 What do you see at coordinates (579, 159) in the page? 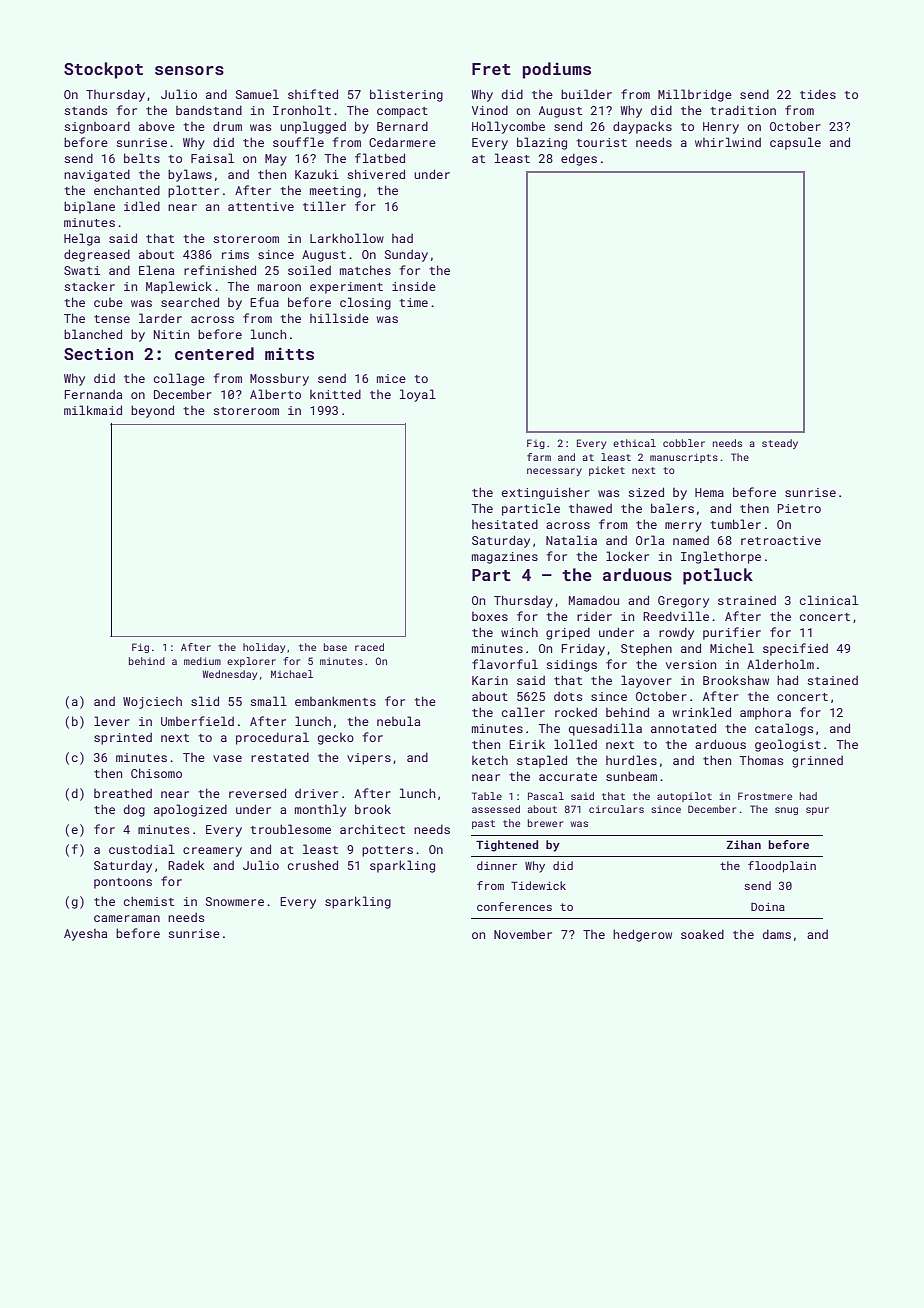
I see `edges` at bounding box center [579, 159].
